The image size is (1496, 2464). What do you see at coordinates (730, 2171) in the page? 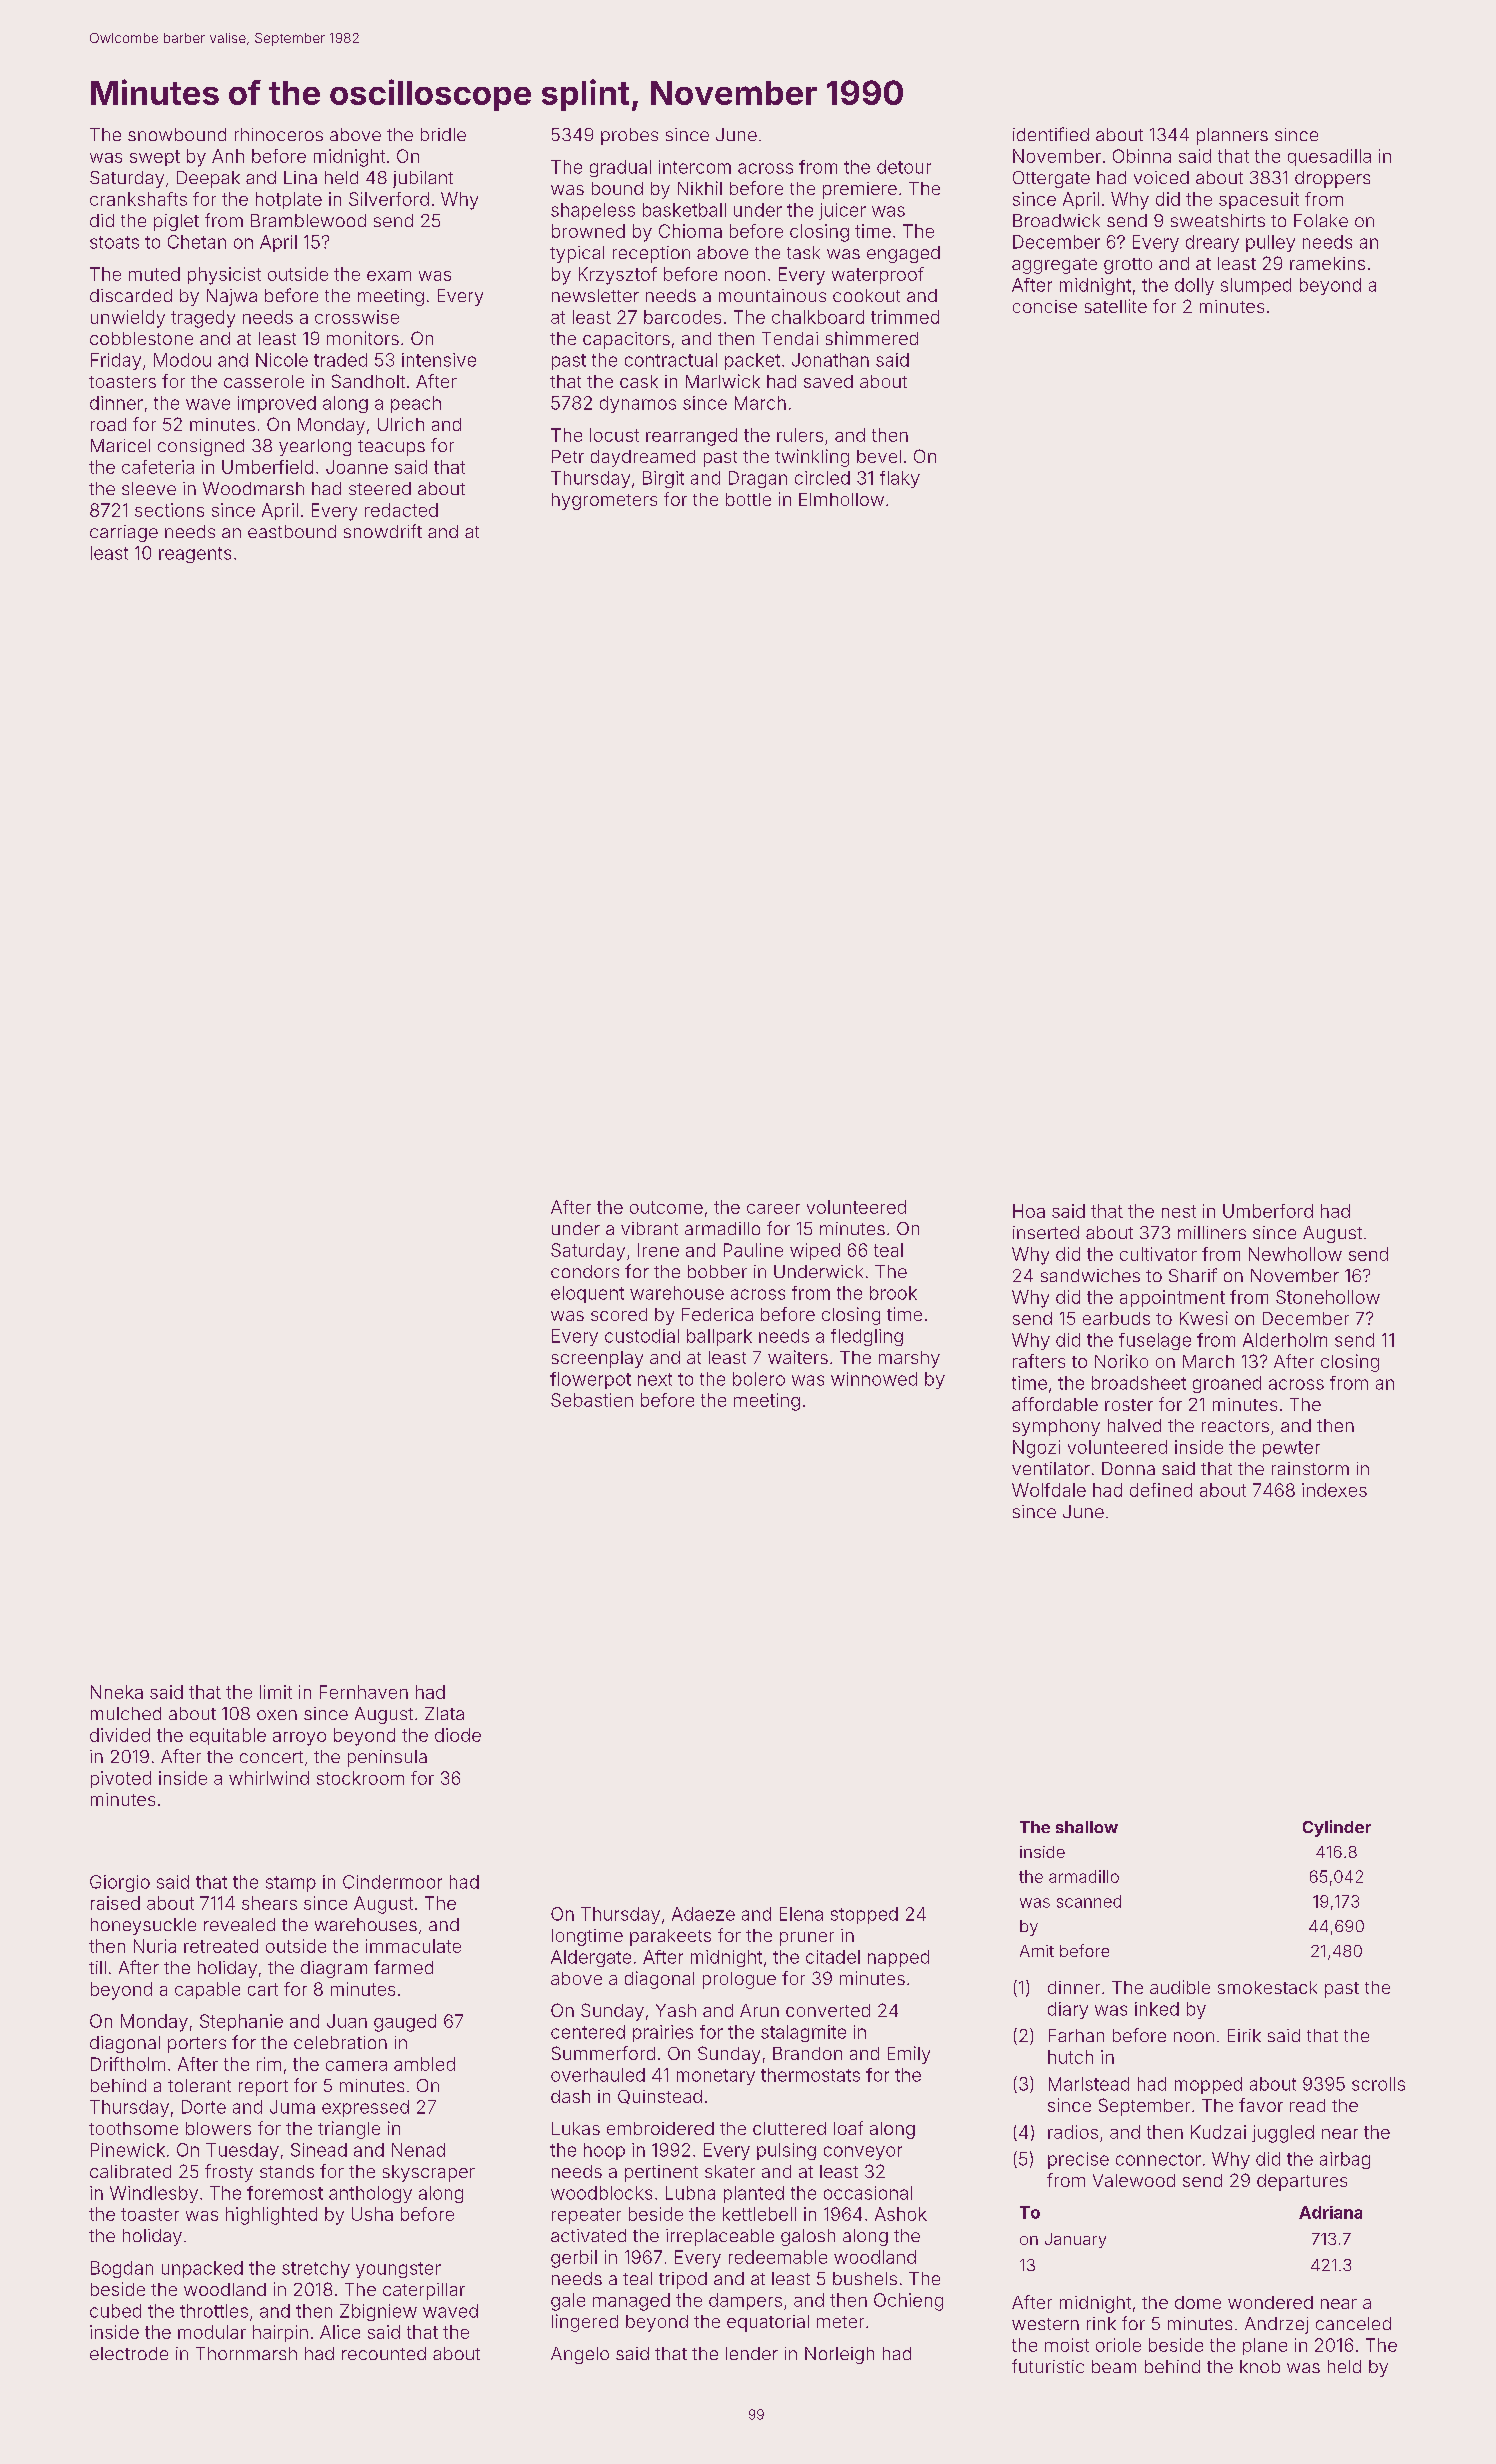
I see `skater` at bounding box center [730, 2171].
